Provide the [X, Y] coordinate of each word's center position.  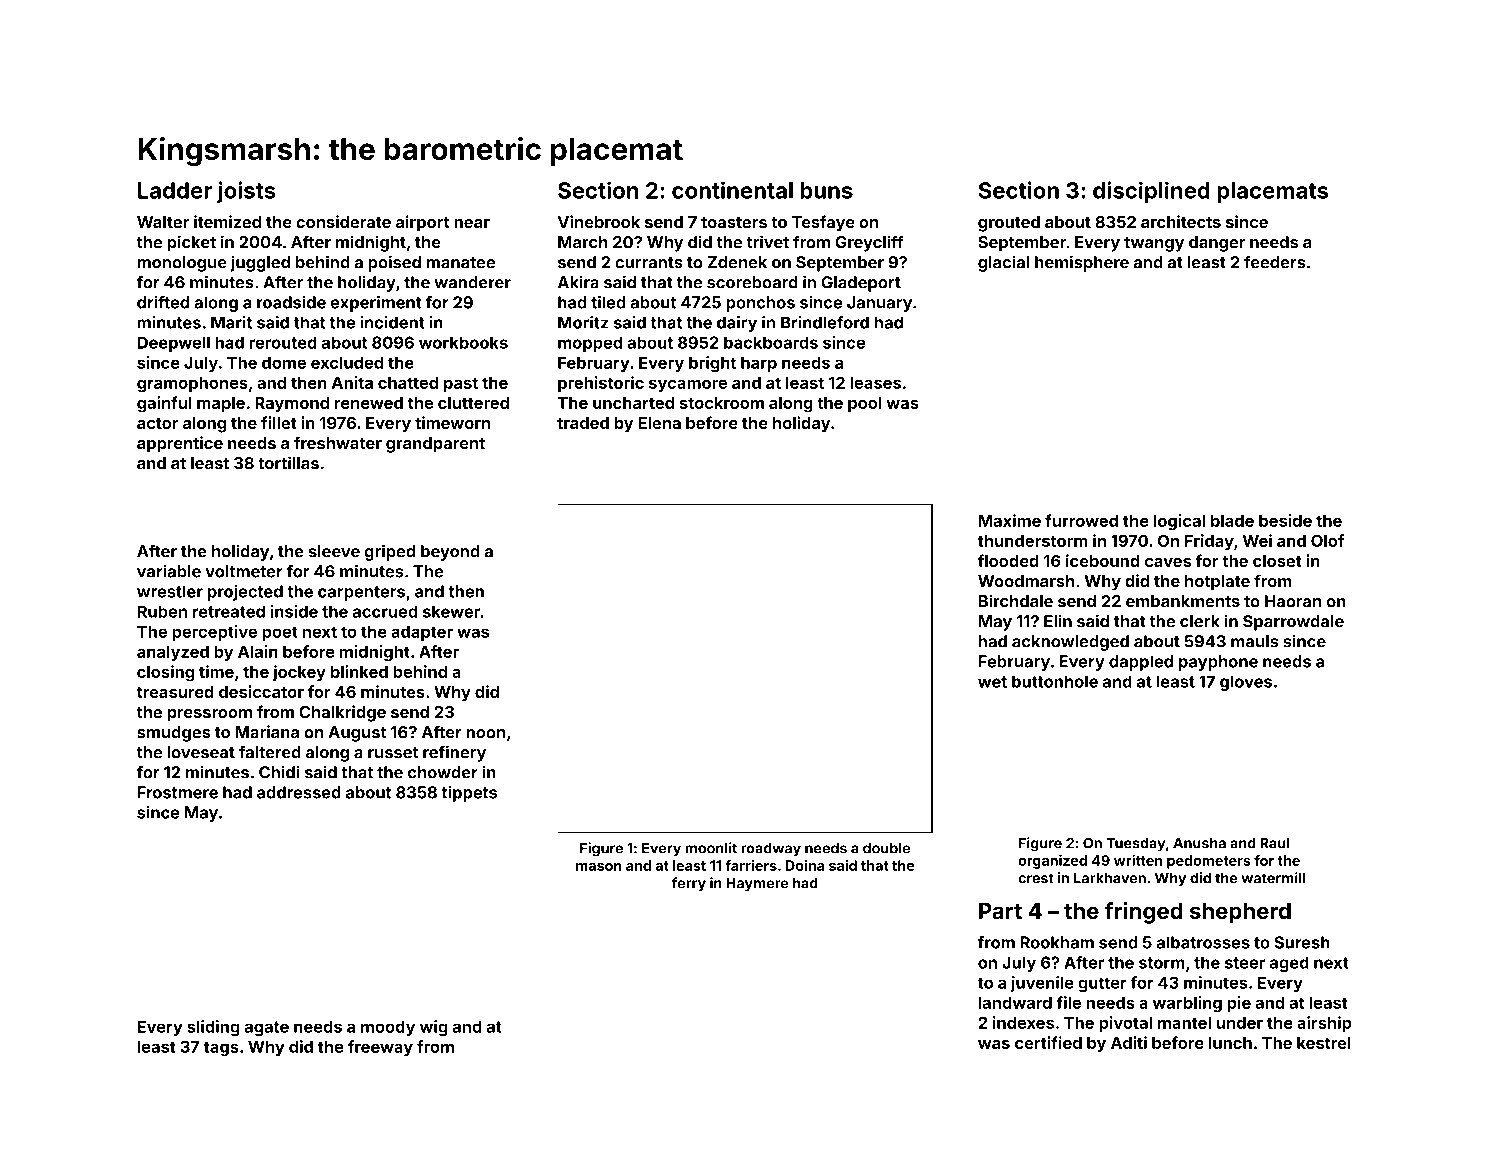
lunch [1230, 1043]
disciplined [1151, 192]
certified [1048, 1042]
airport [423, 223]
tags [221, 1049]
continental [732, 190]
